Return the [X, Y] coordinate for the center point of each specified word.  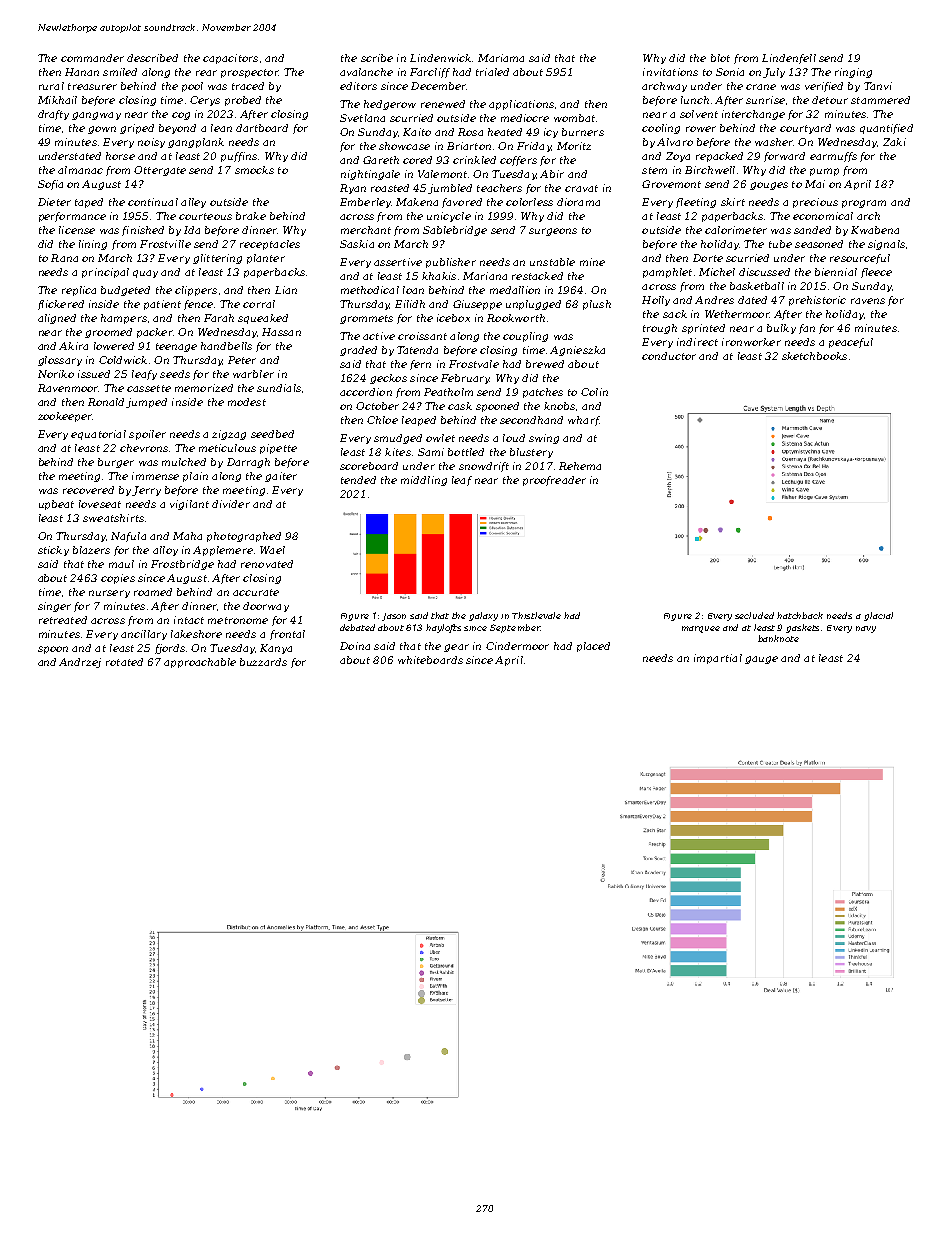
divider [231, 504]
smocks [254, 170]
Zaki [894, 142]
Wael [272, 550]
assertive [398, 262]
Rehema [580, 466]
